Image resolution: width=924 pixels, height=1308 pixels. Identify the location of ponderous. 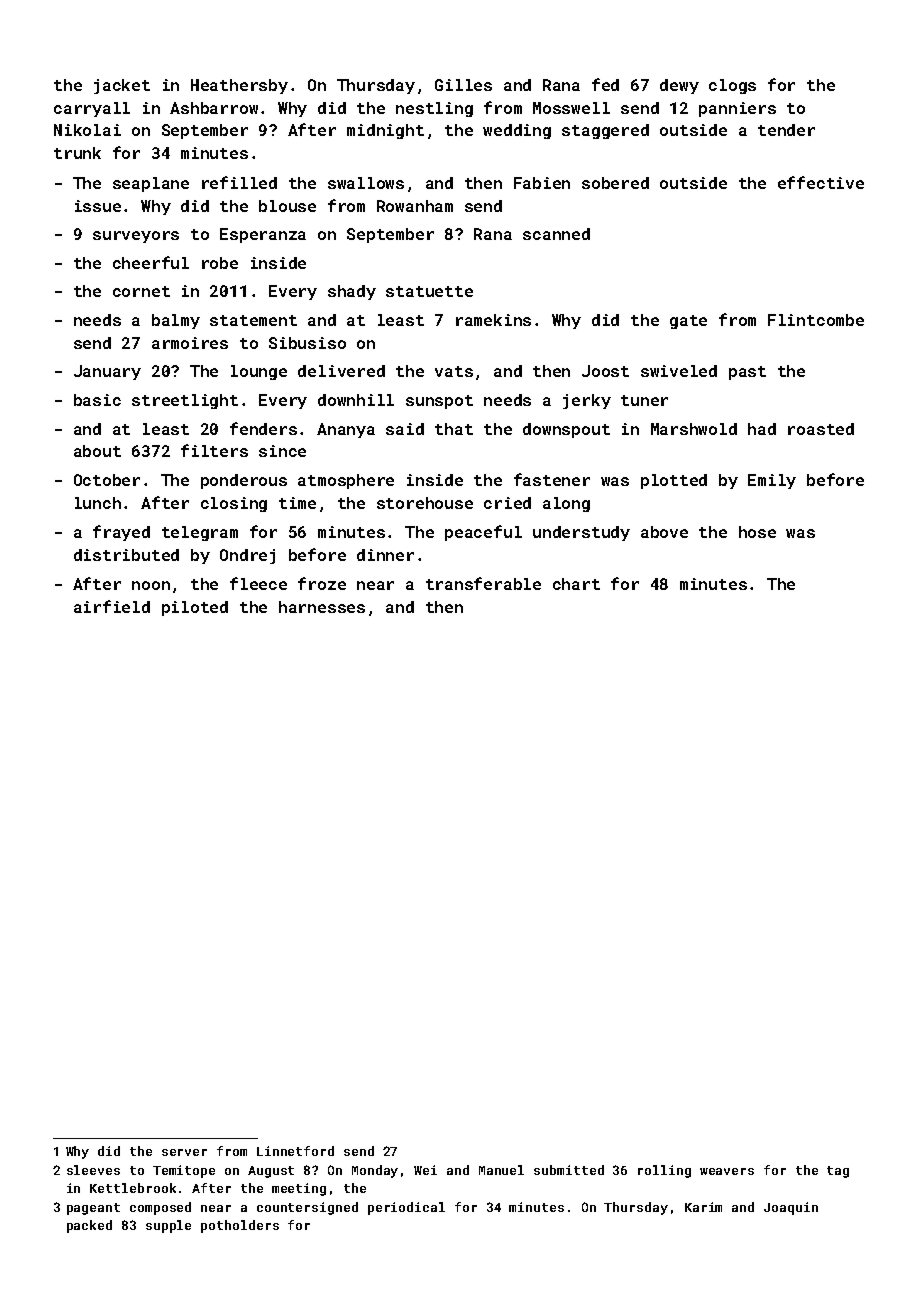
(244, 481).
